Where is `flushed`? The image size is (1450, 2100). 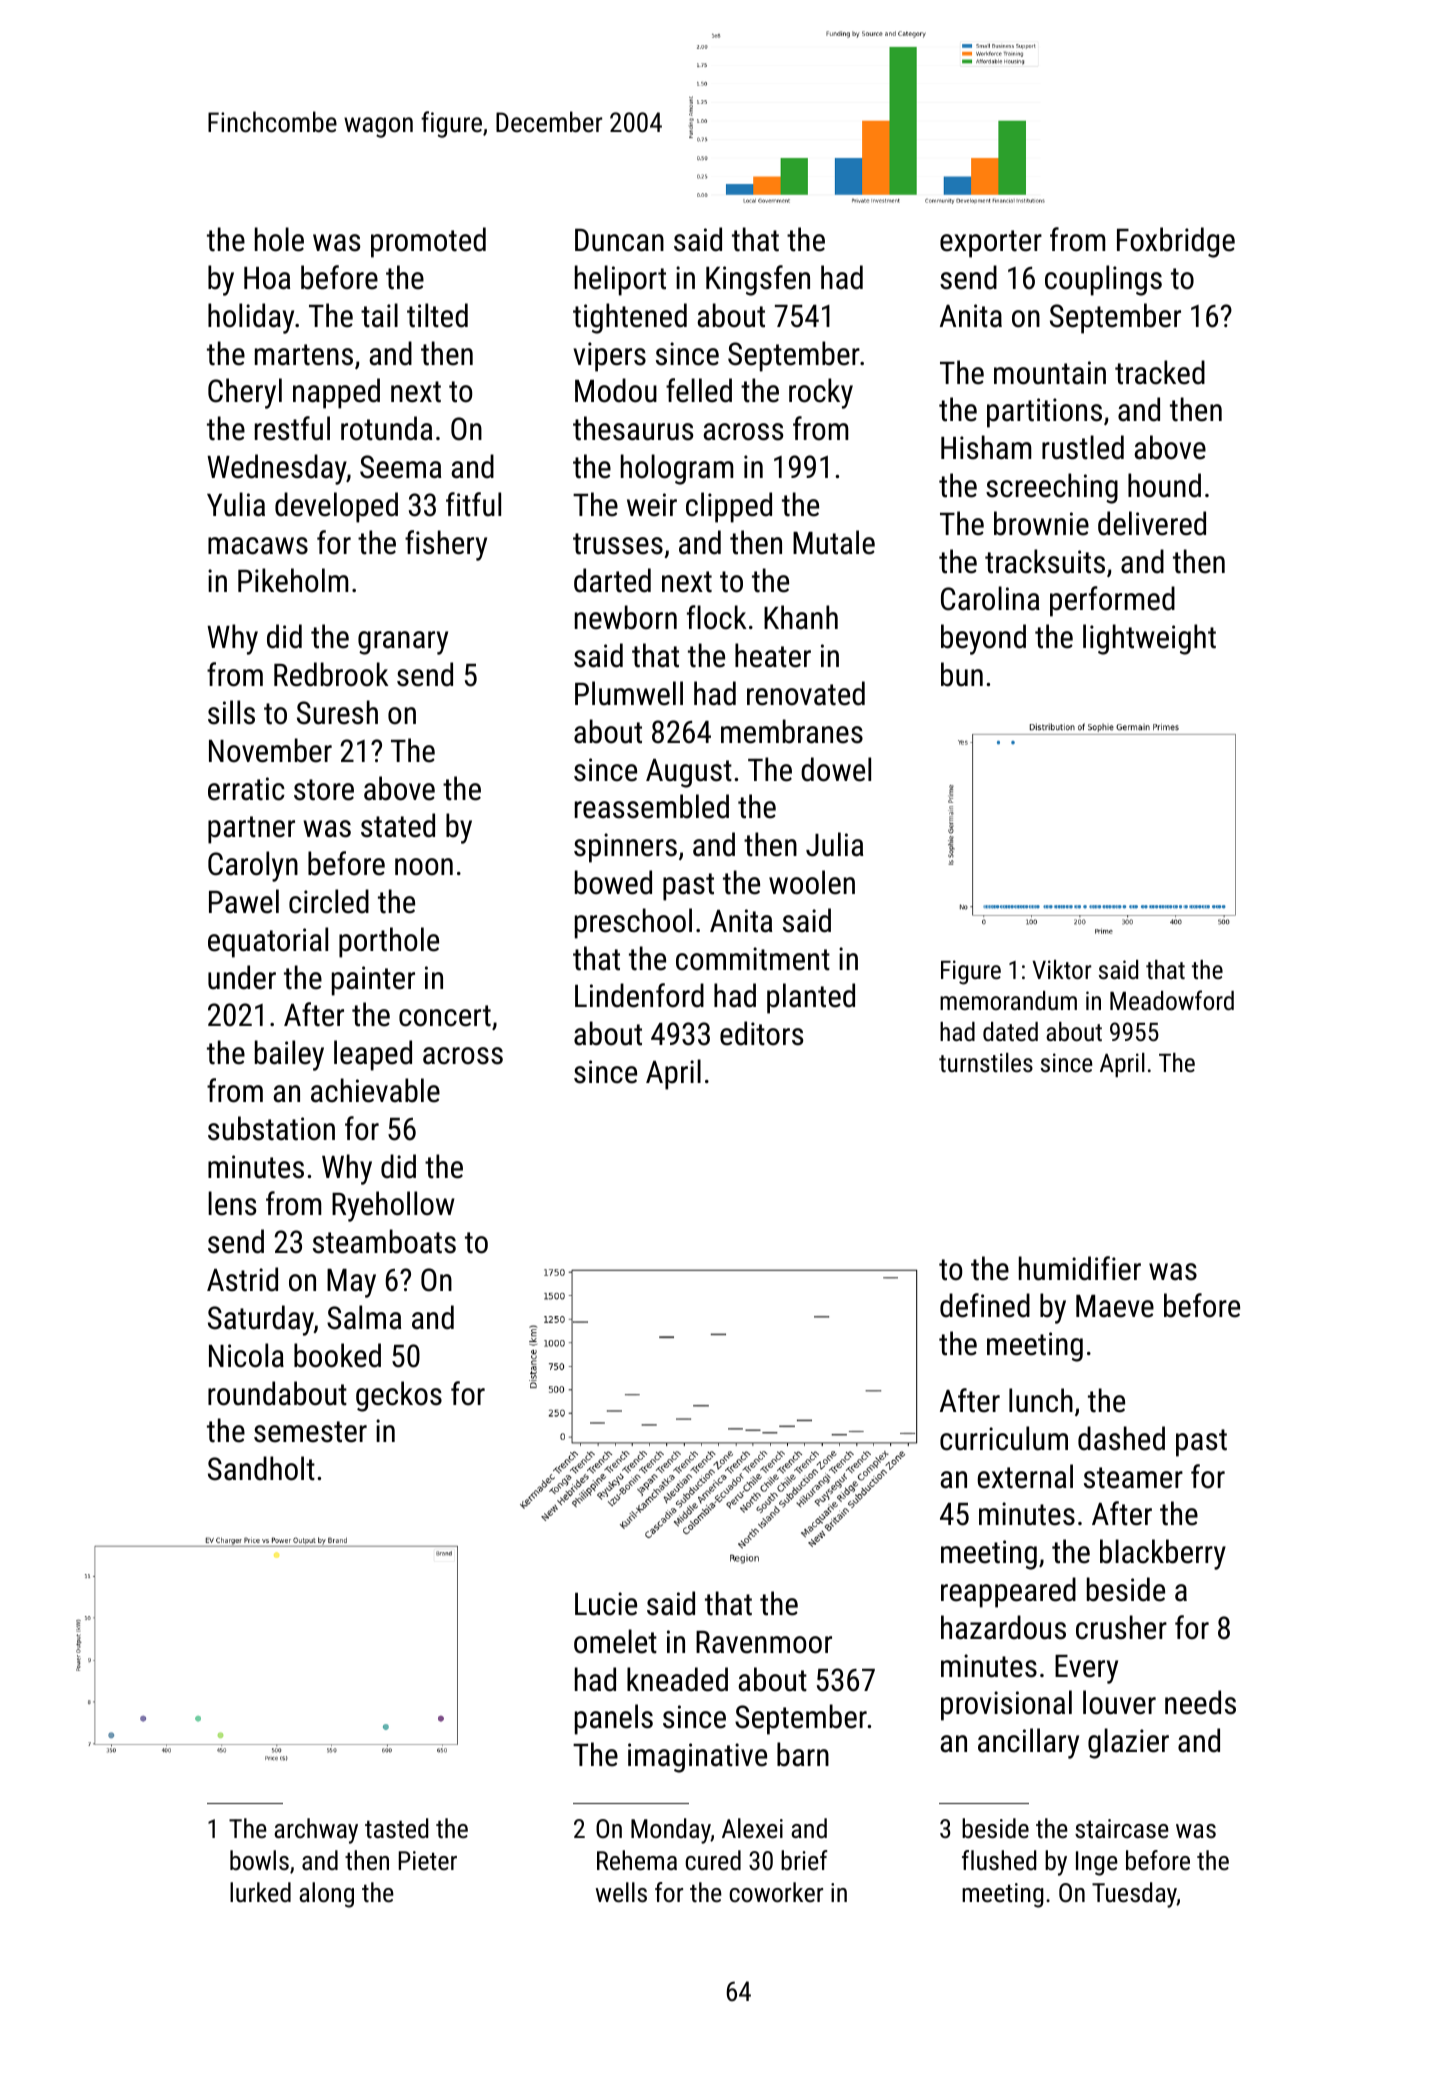 flushed is located at coordinates (999, 1860).
